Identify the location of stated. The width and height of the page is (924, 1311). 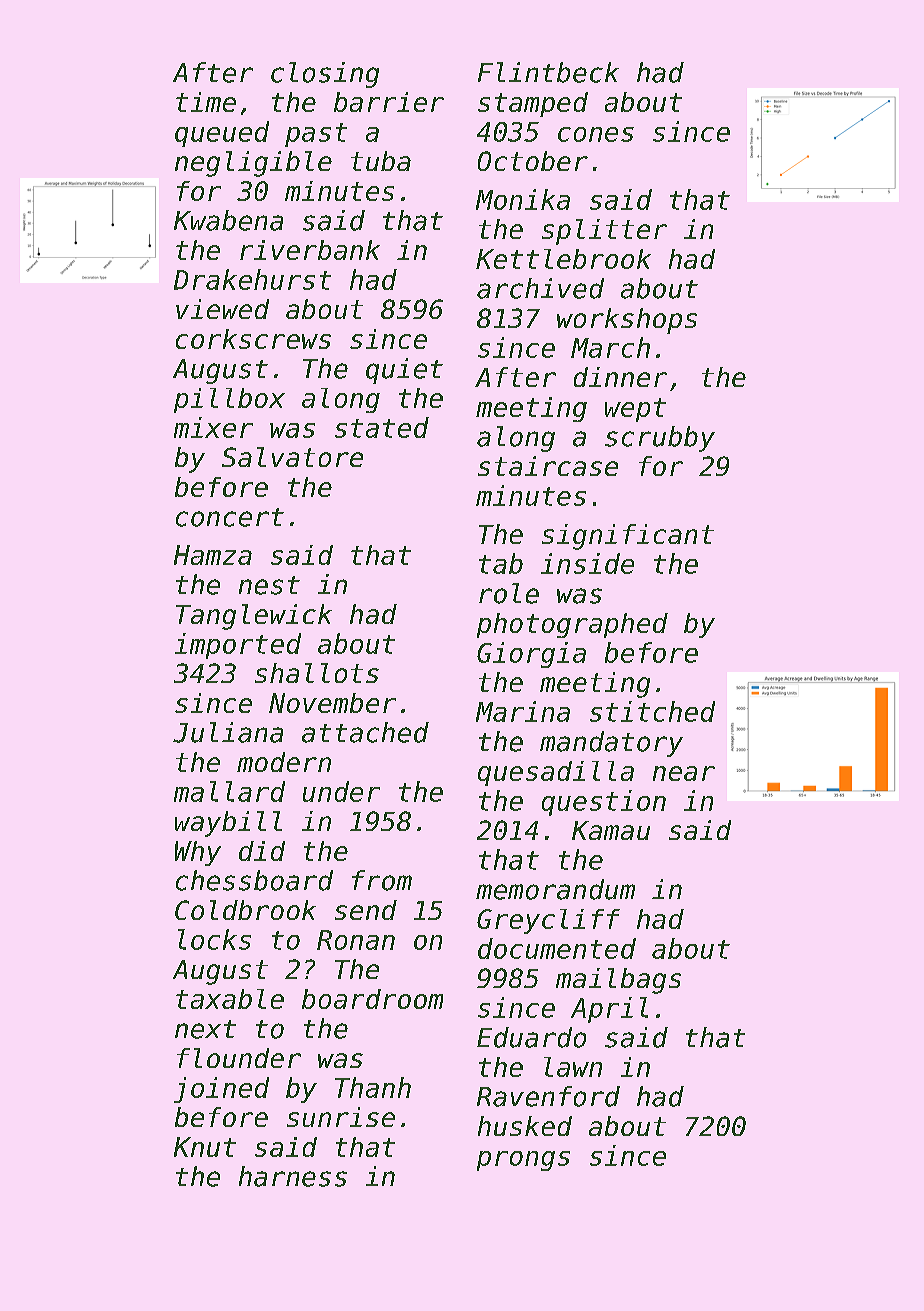
(382, 427).
